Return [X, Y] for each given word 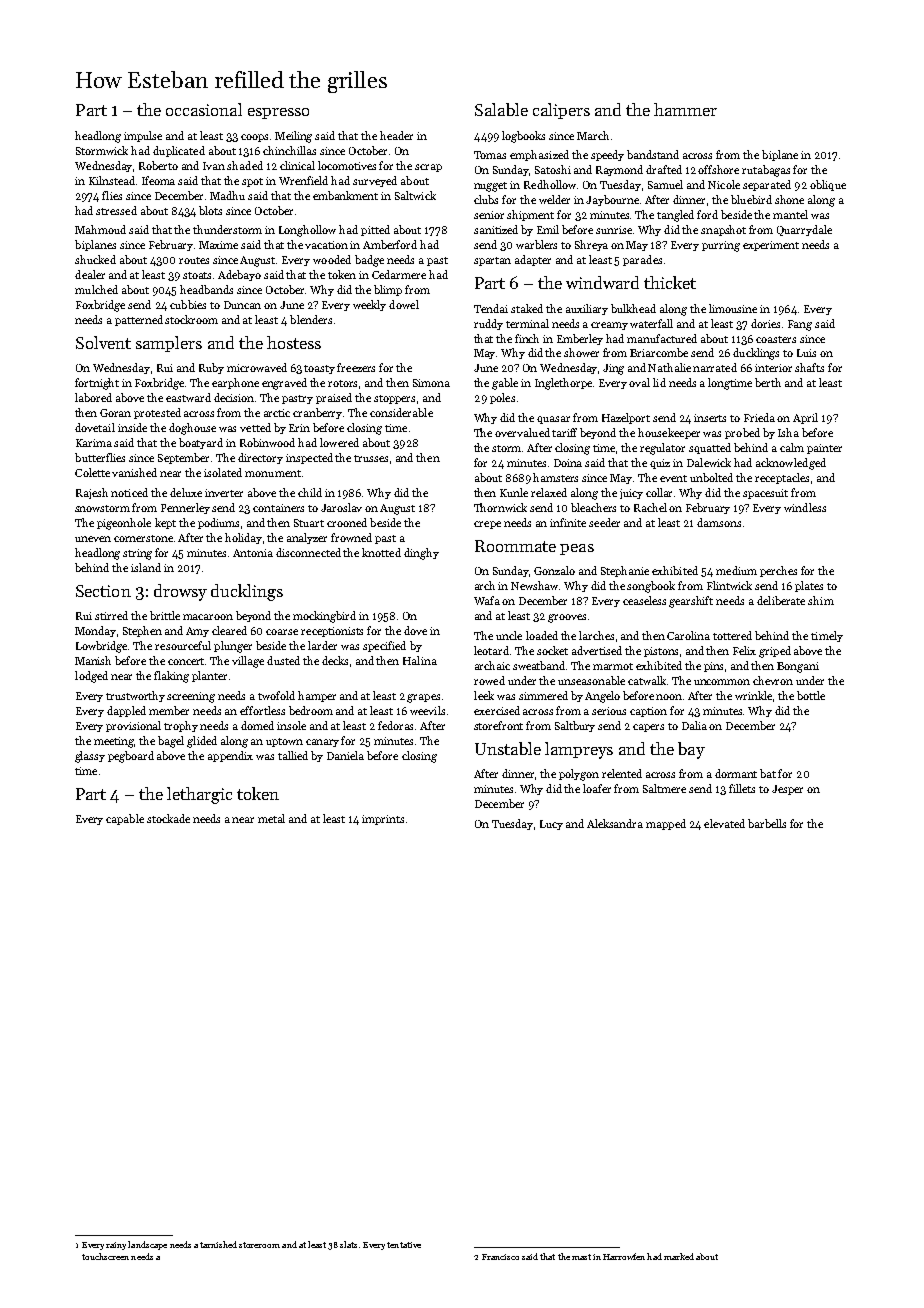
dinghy [421, 554]
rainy [116, 1246]
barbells [767, 823]
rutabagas [766, 171]
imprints [383, 820]
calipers [561, 111]
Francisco [500, 1257]
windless [805, 507]
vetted [255, 427]
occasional [204, 109]
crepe [487, 525]
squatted [710, 448]
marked [679, 1256]
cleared [229, 630]
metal [271, 818]
